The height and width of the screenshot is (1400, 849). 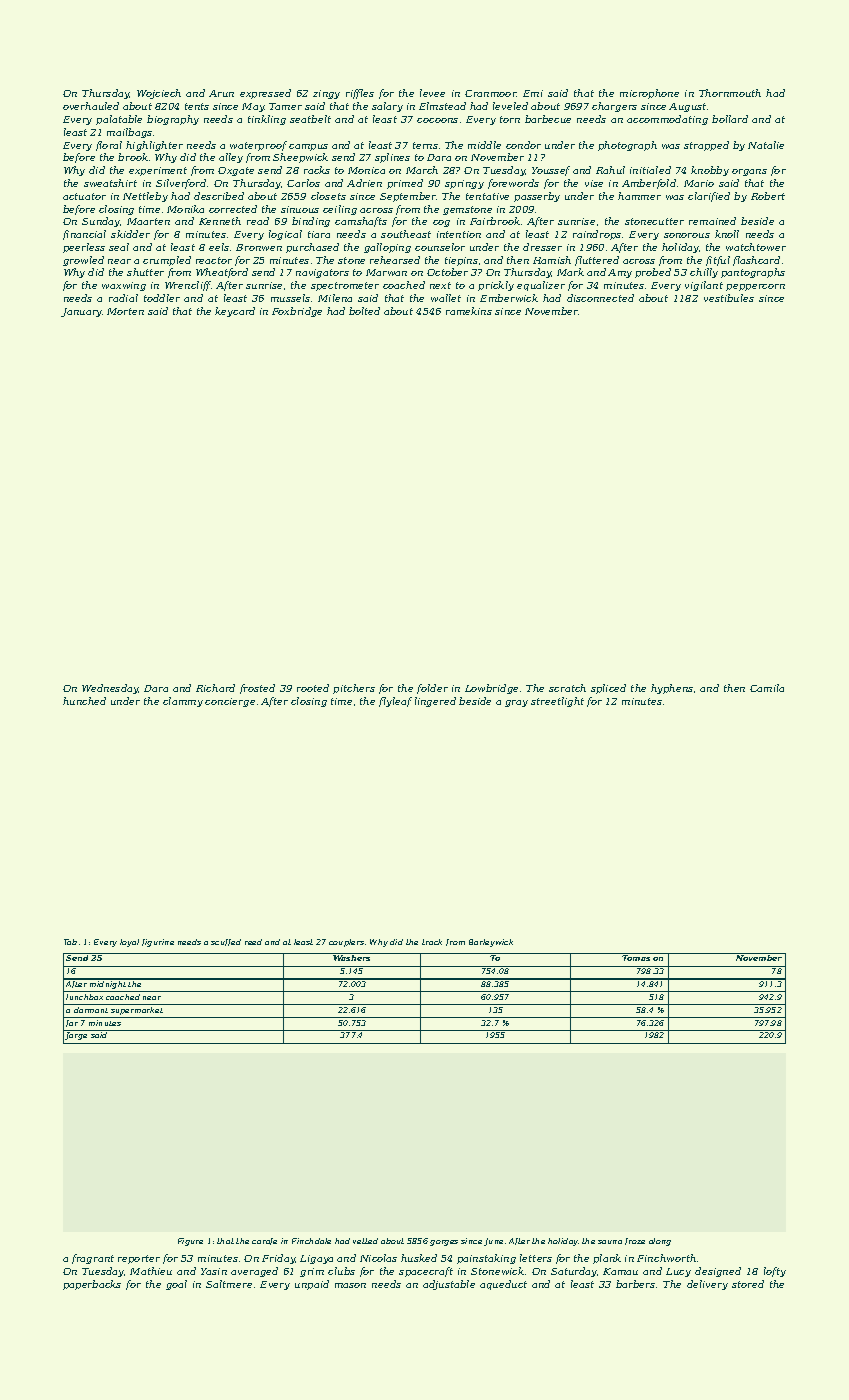 I want to click on floral, so click(x=109, y=146).
